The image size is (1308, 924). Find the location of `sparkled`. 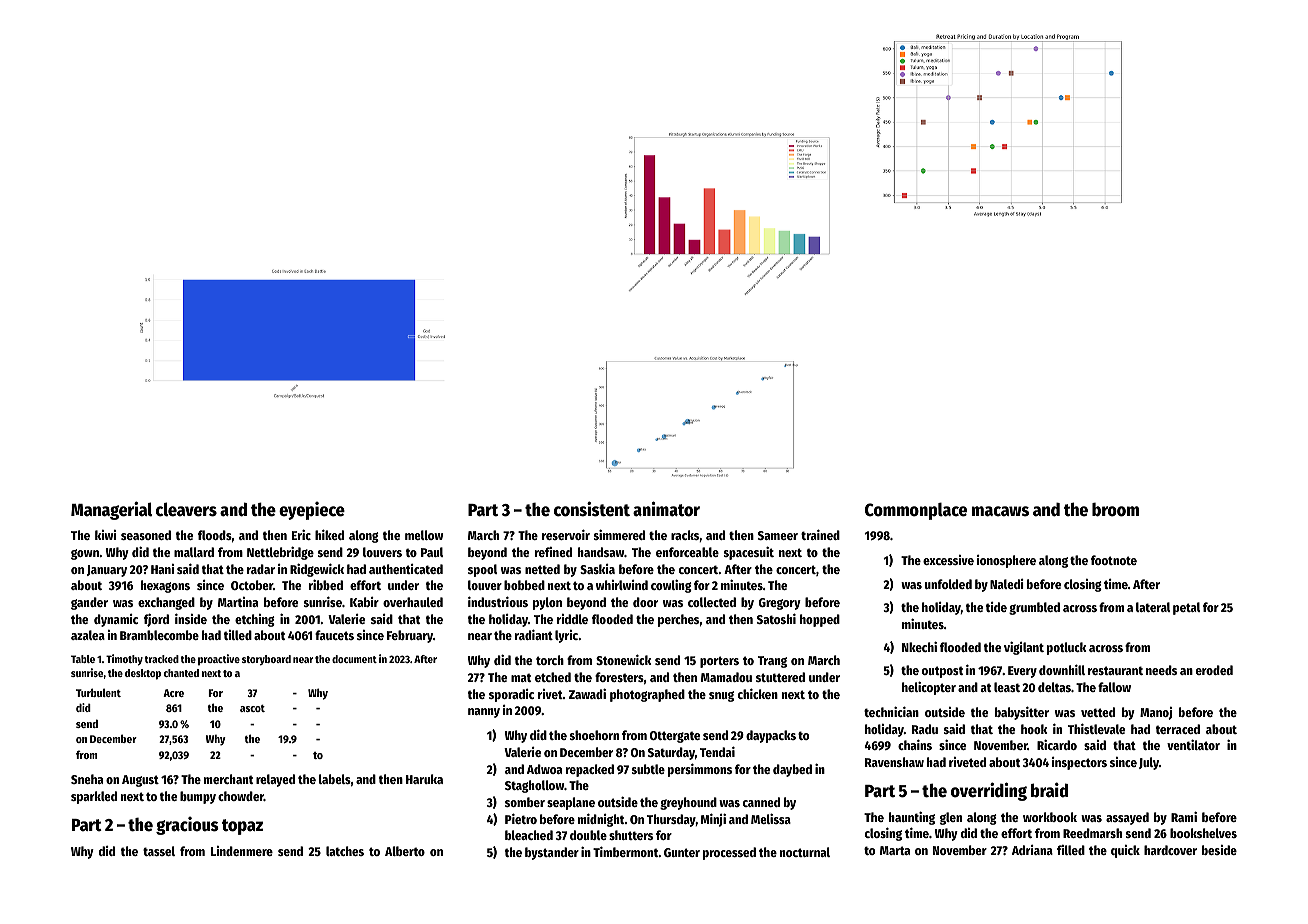

sparkled is located at coordinates (94, 797).
